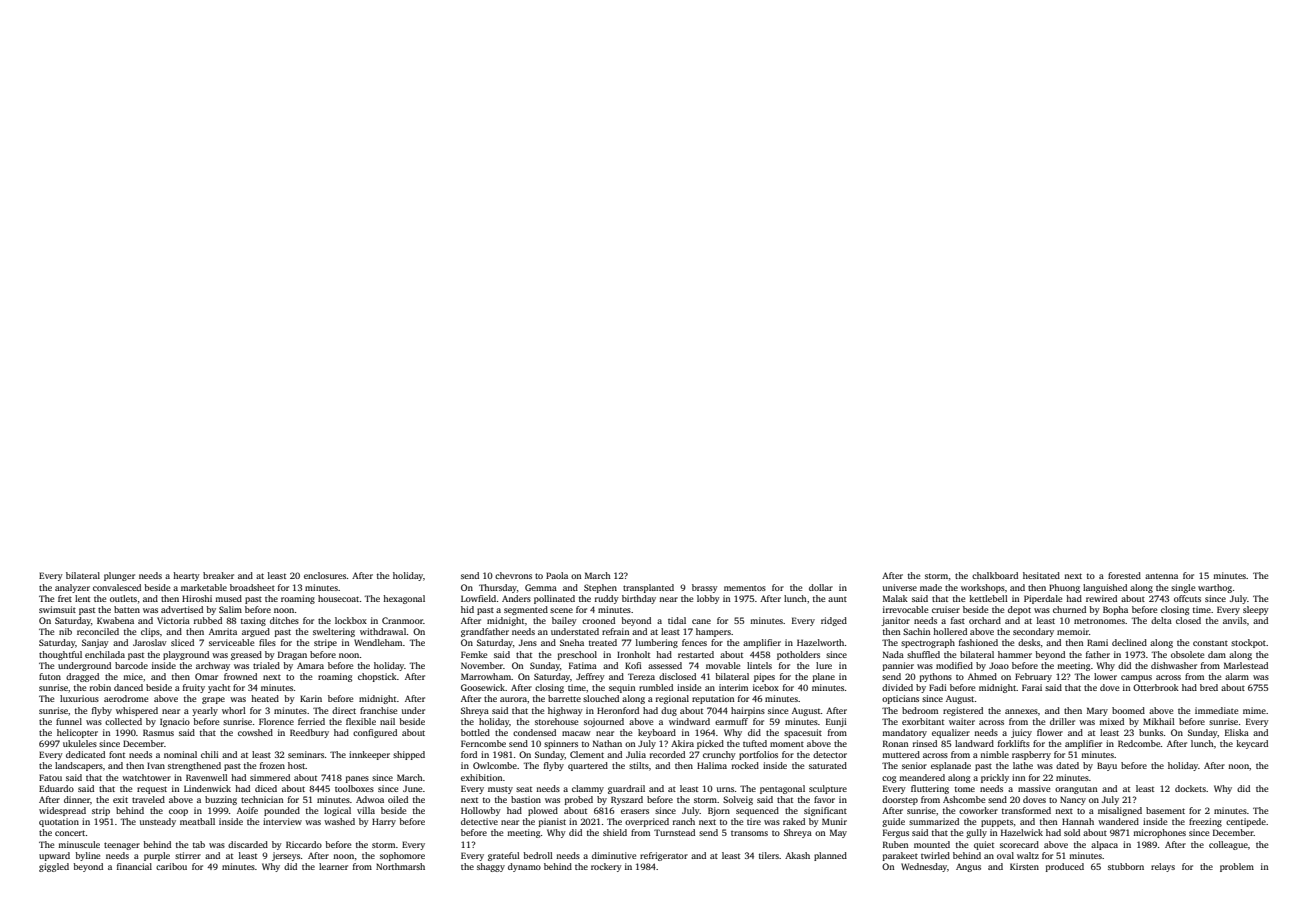  Describe the element at coordinates (995, 778) in the screenshot. I see `prickly` at that location.
